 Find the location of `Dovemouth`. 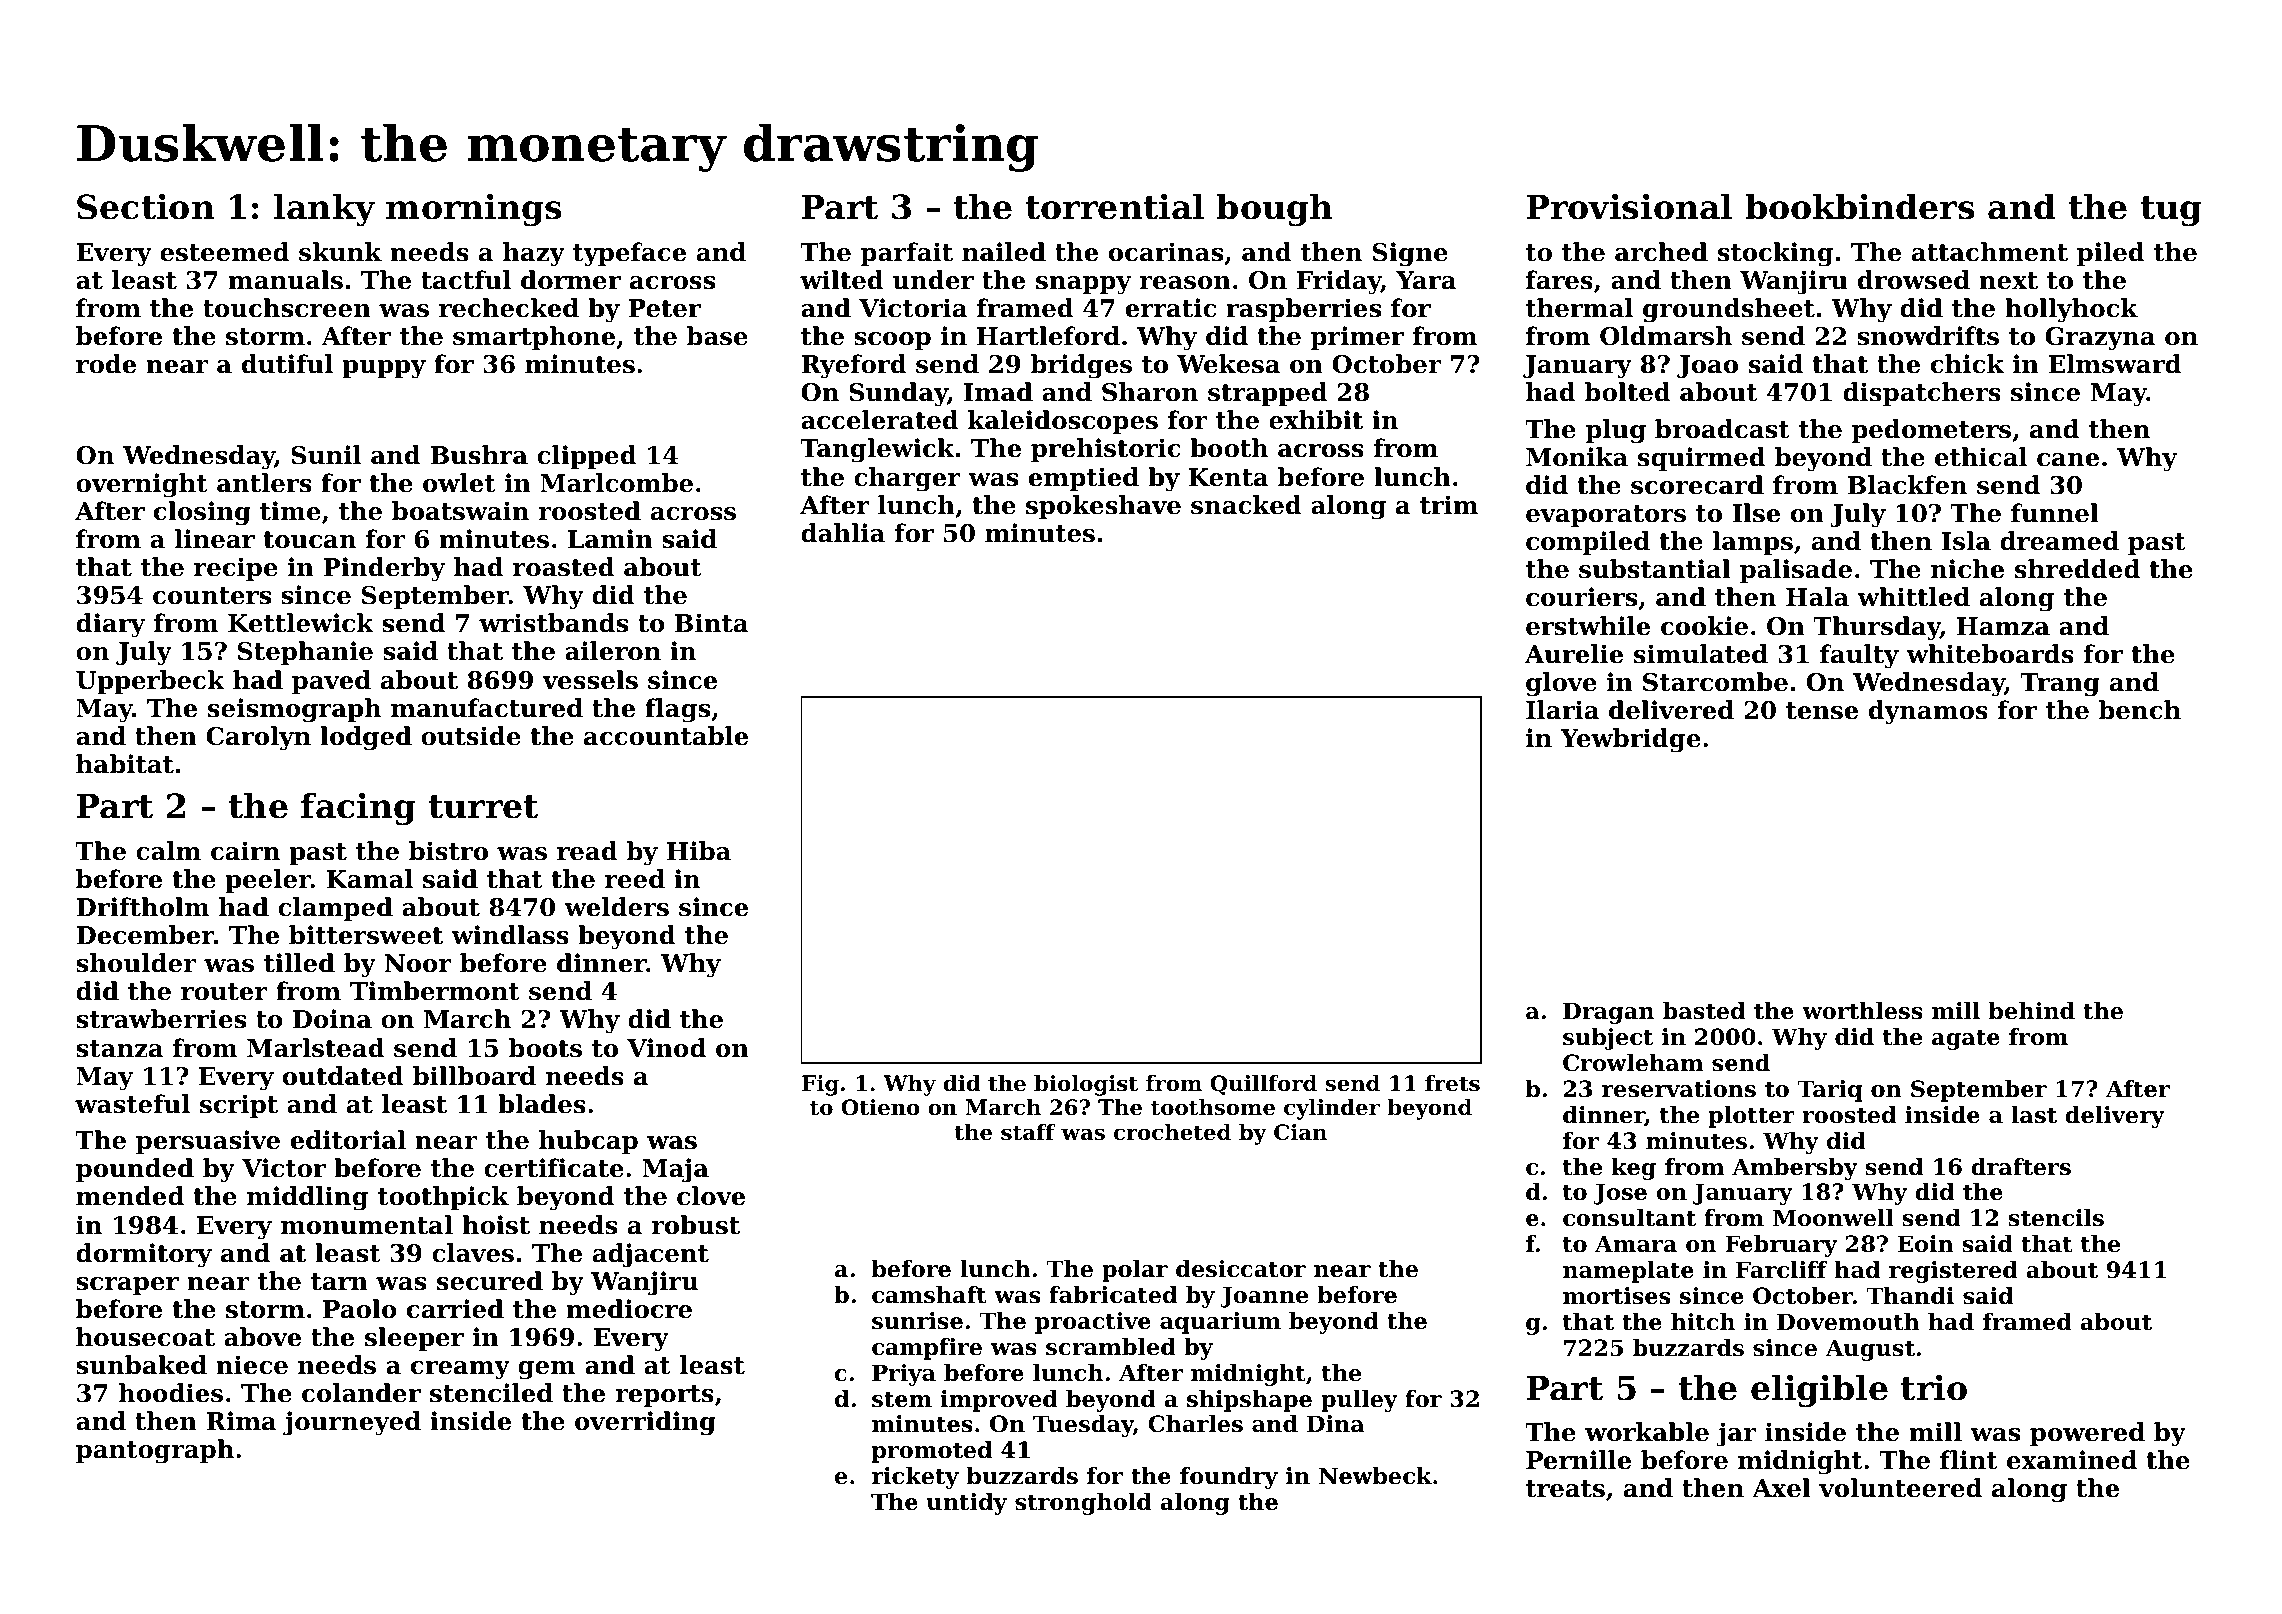

Dovemouth is located at coordinates (1848, 1322).
